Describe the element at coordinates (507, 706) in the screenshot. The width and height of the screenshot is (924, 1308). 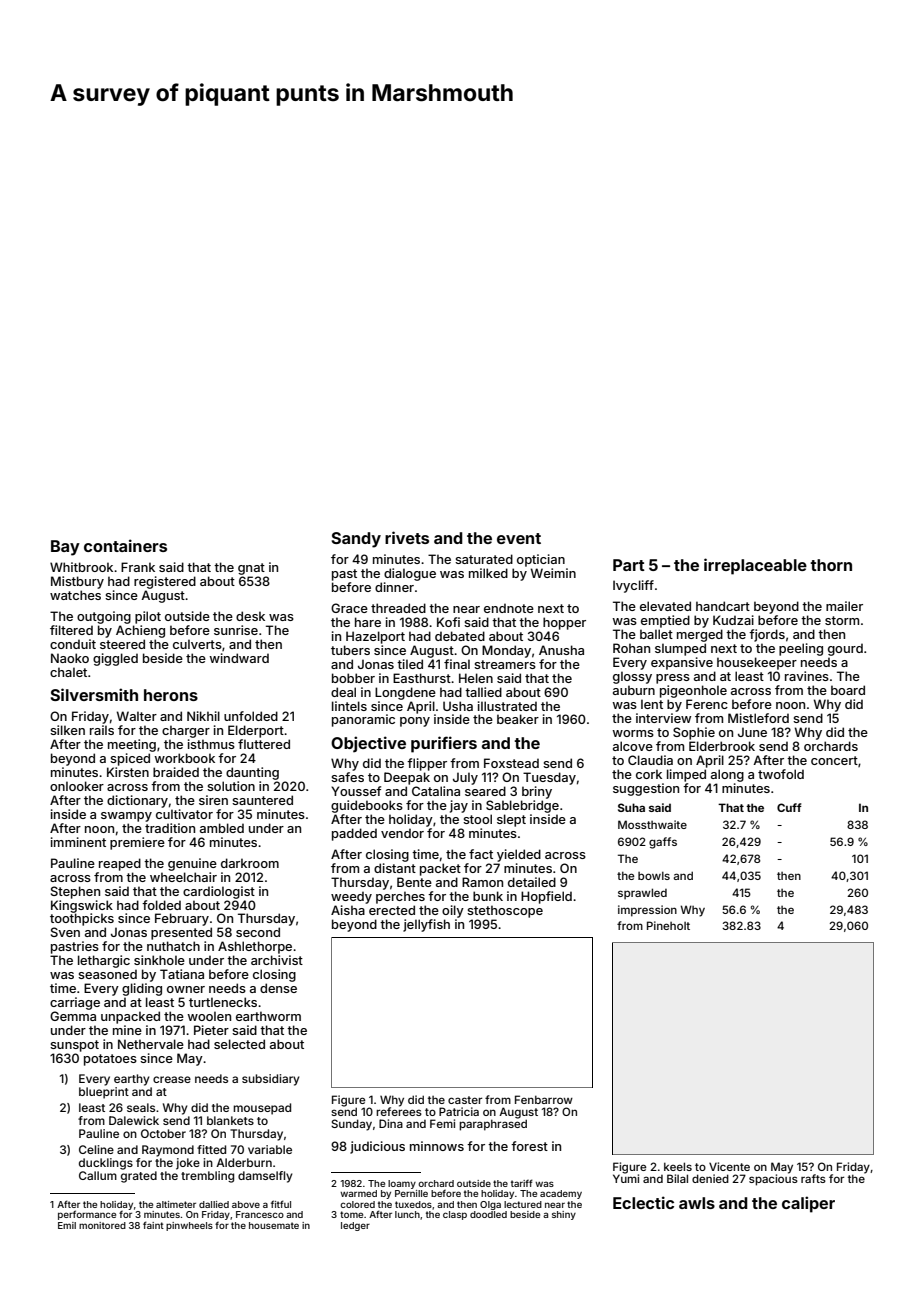
I see `illustrated` at that location.
